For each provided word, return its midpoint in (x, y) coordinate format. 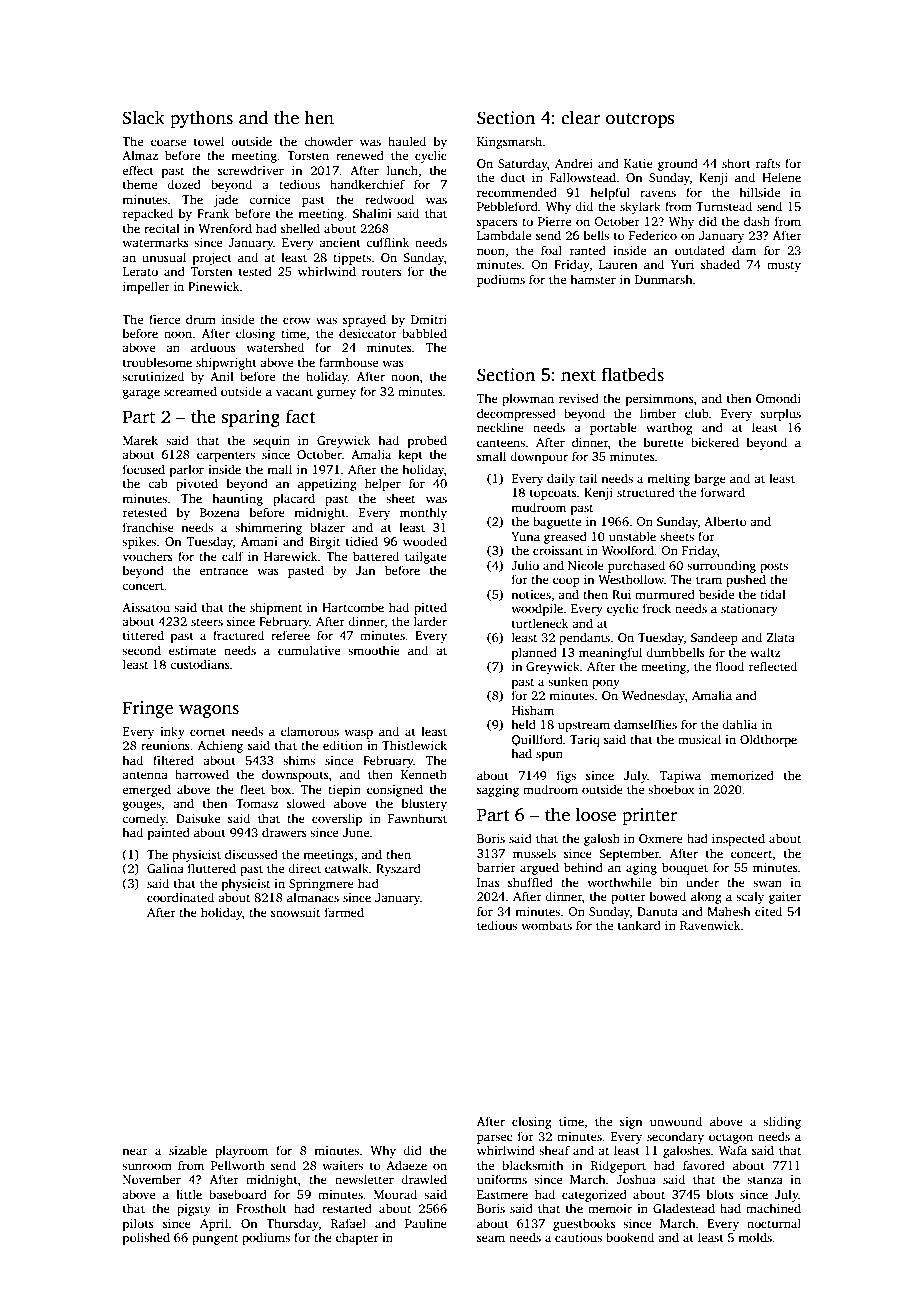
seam (491, 1238)
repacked (147, 214)
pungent (215, 1239)
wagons (209, 711)
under (702, 882)
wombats (546, 925)
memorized (742, 775)
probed (427, 441)
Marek (140, 440)
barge (710, 479)
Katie (638, 163)
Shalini (372, 213)
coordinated (180, 897)
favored (704, 1165)
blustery (424, 804)
